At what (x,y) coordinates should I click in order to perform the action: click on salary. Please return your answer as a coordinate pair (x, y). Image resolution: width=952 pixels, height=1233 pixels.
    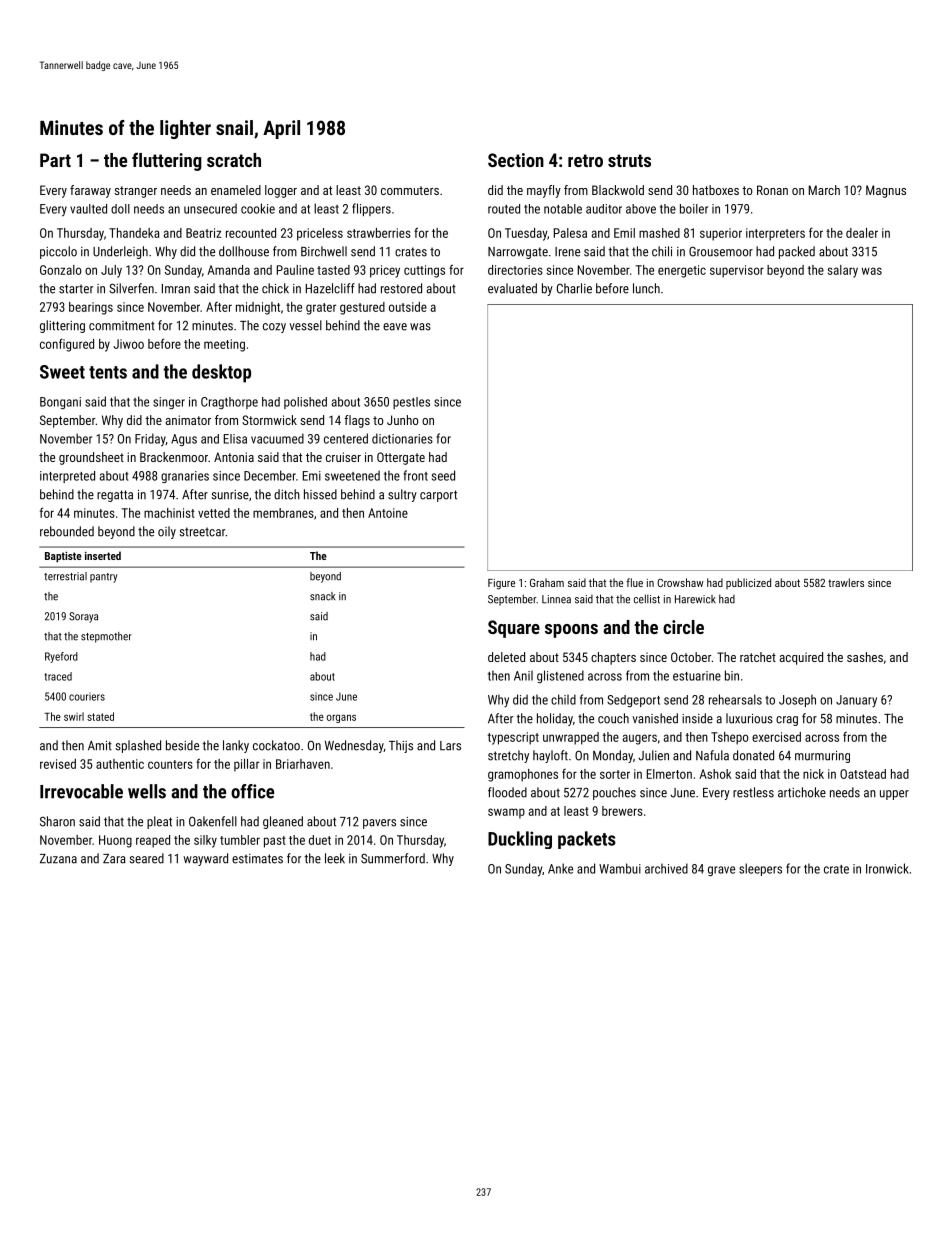
    Looking at the image, I should click on (843, 271).
